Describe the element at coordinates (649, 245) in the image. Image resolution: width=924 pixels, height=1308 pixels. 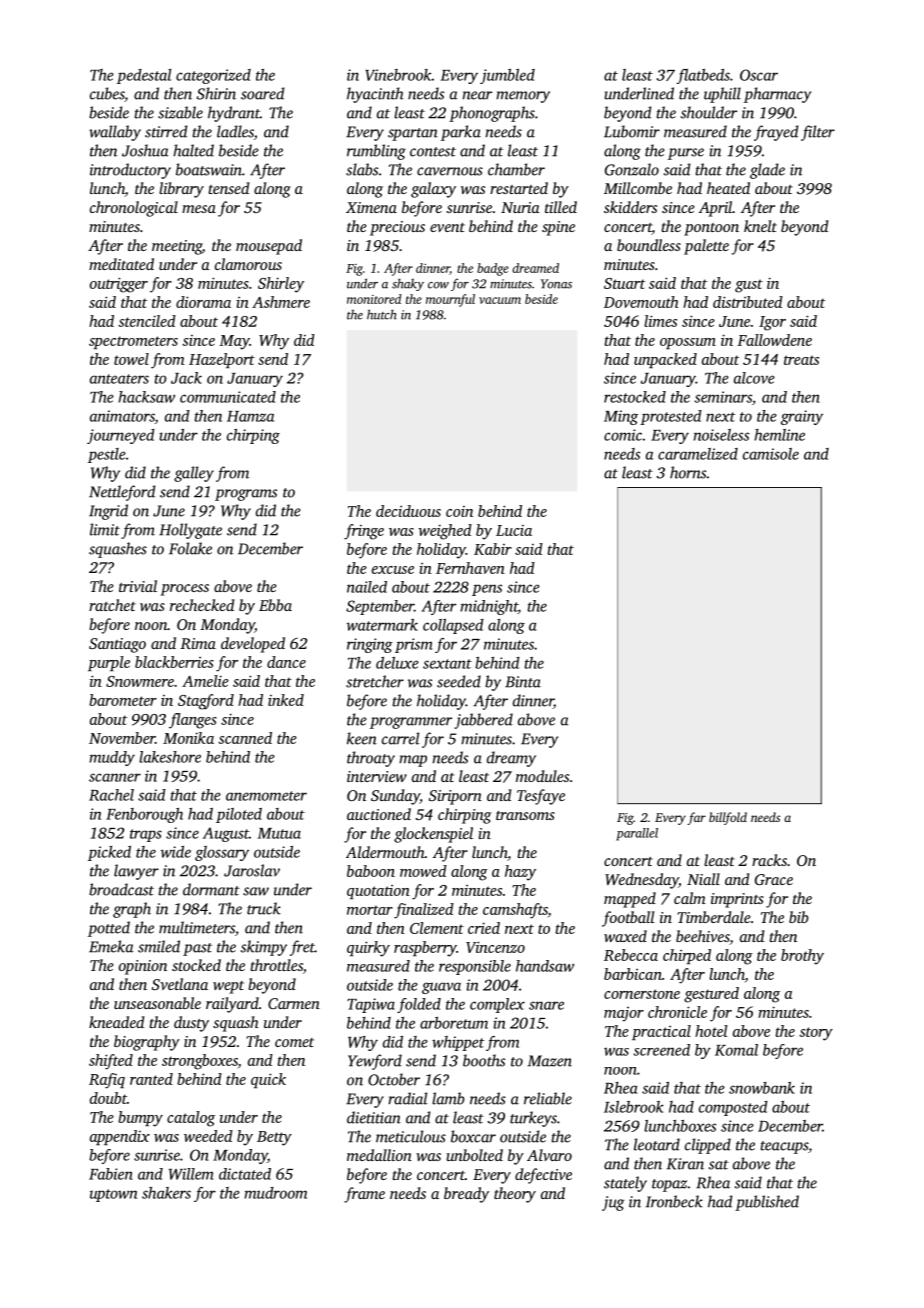
I see `boundless` at that location.
